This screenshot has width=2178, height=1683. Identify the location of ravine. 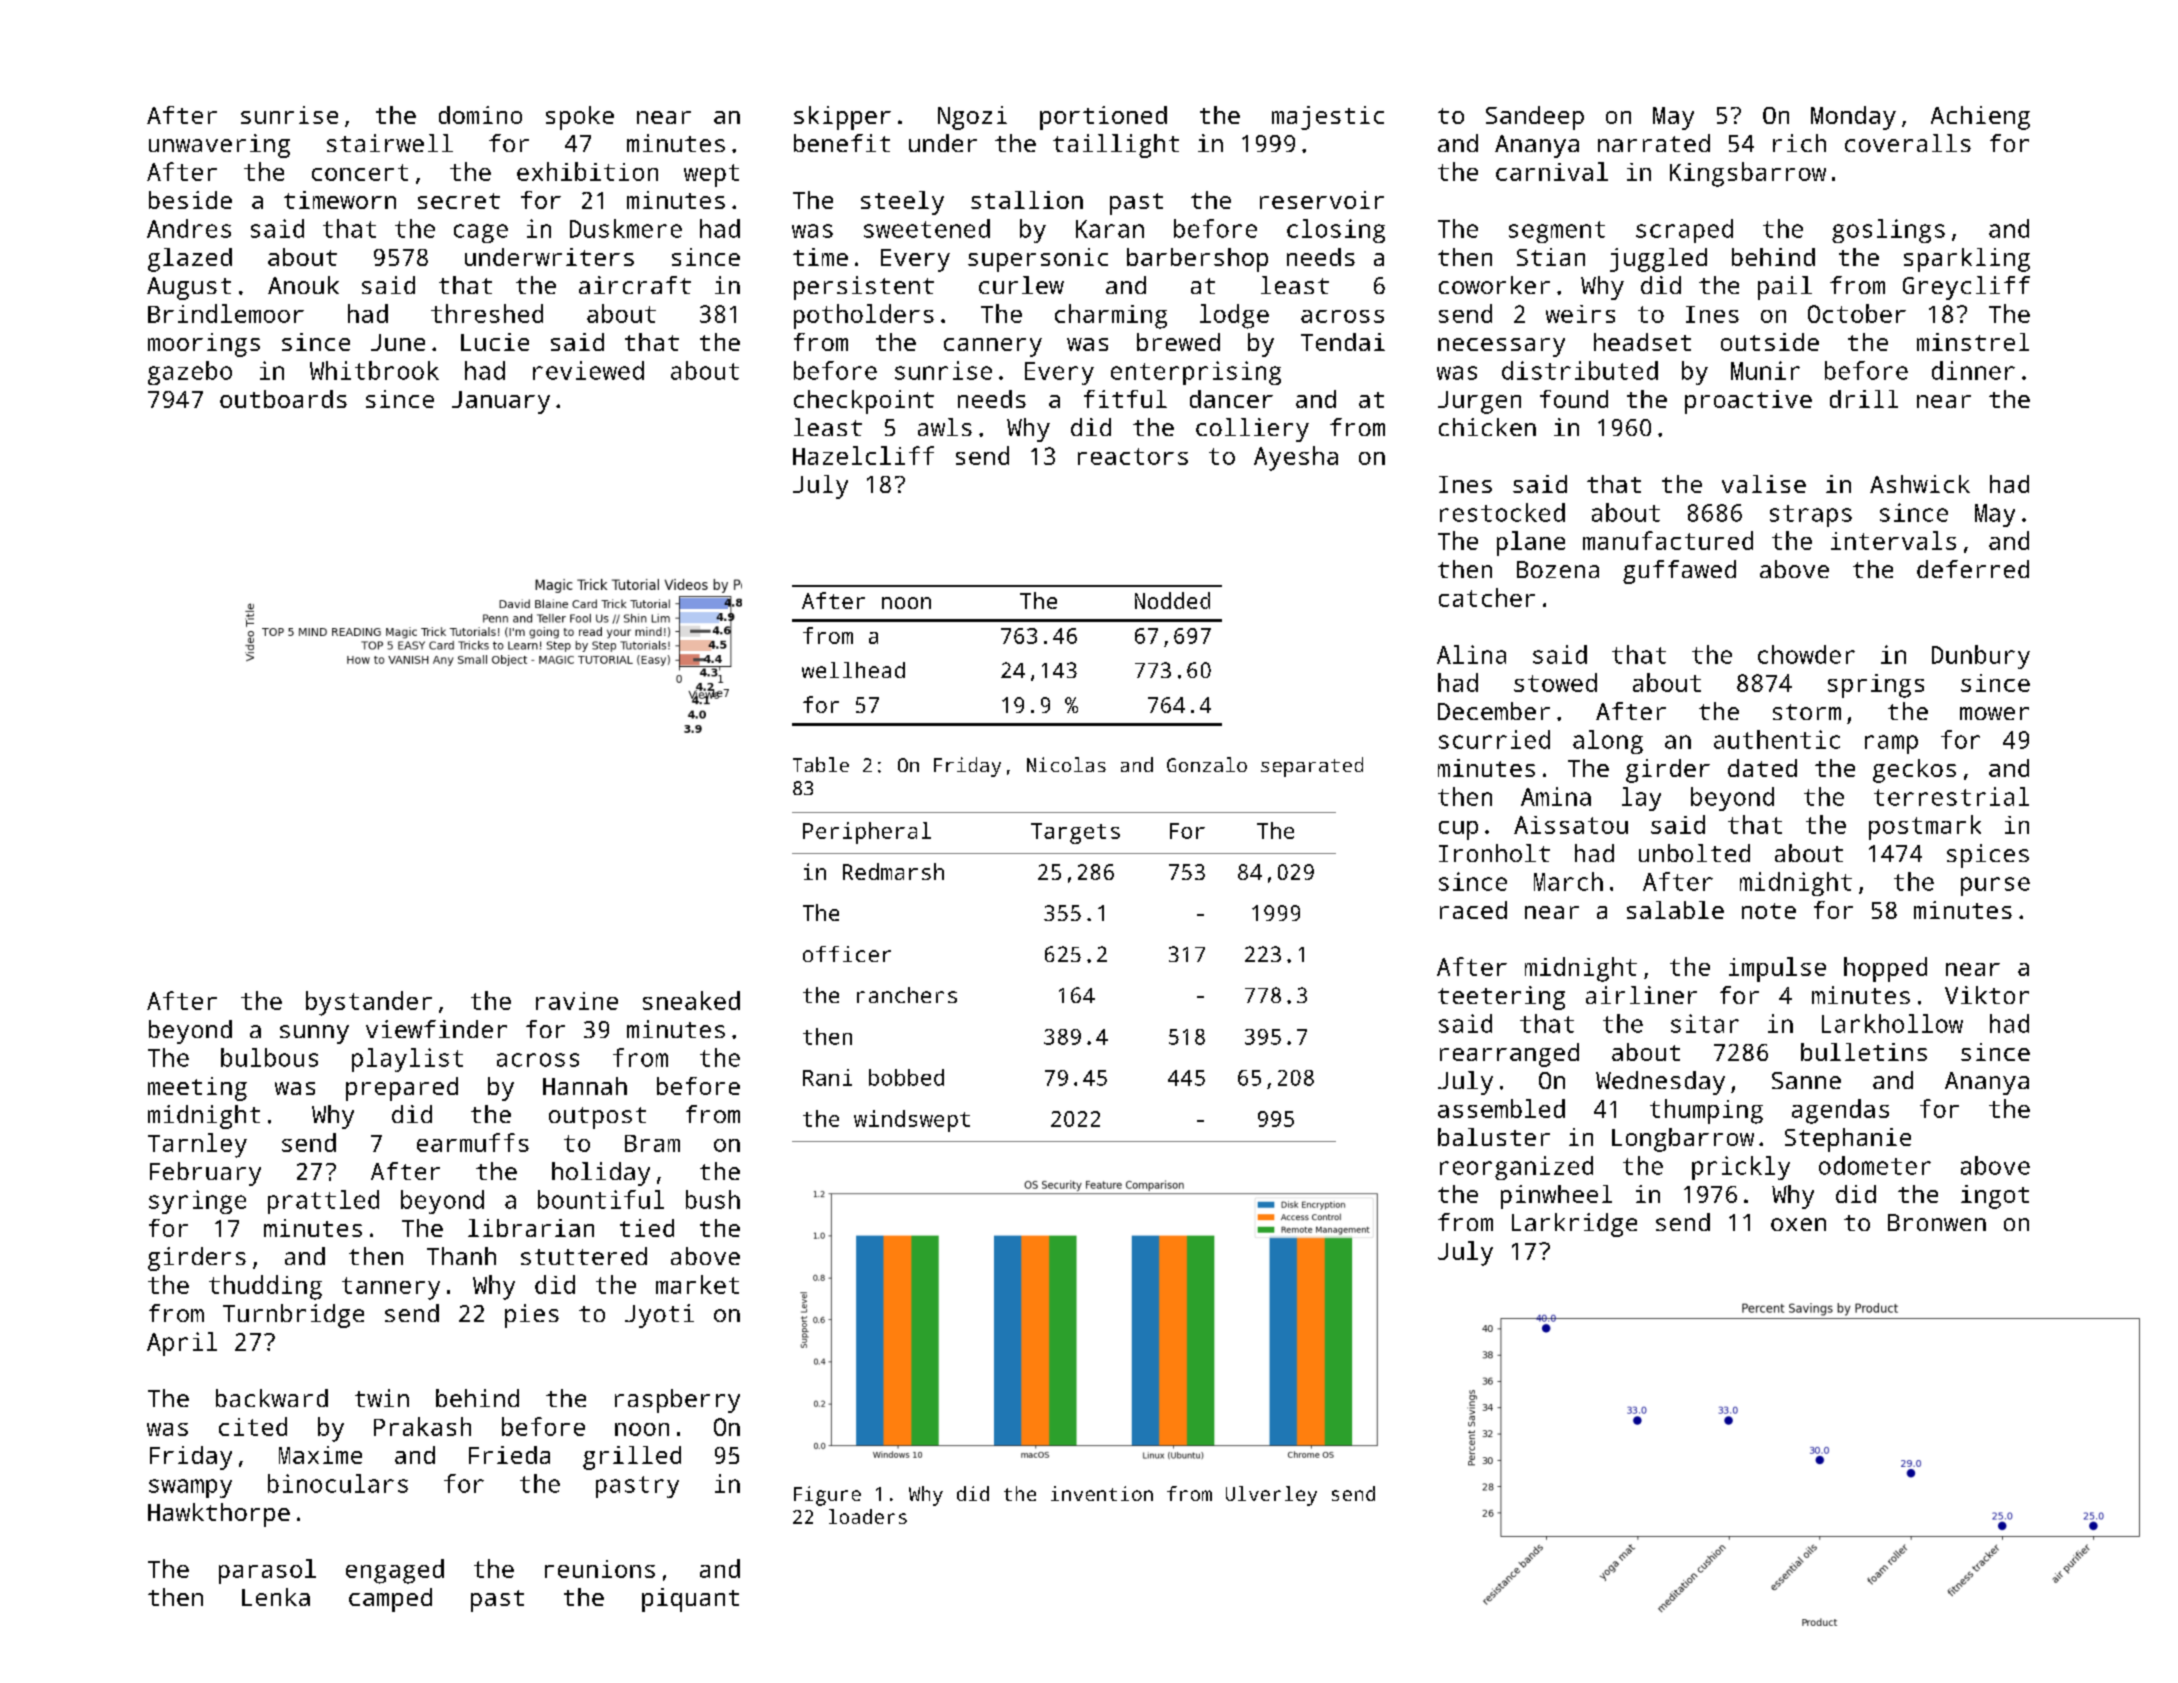
(577, 1001).
